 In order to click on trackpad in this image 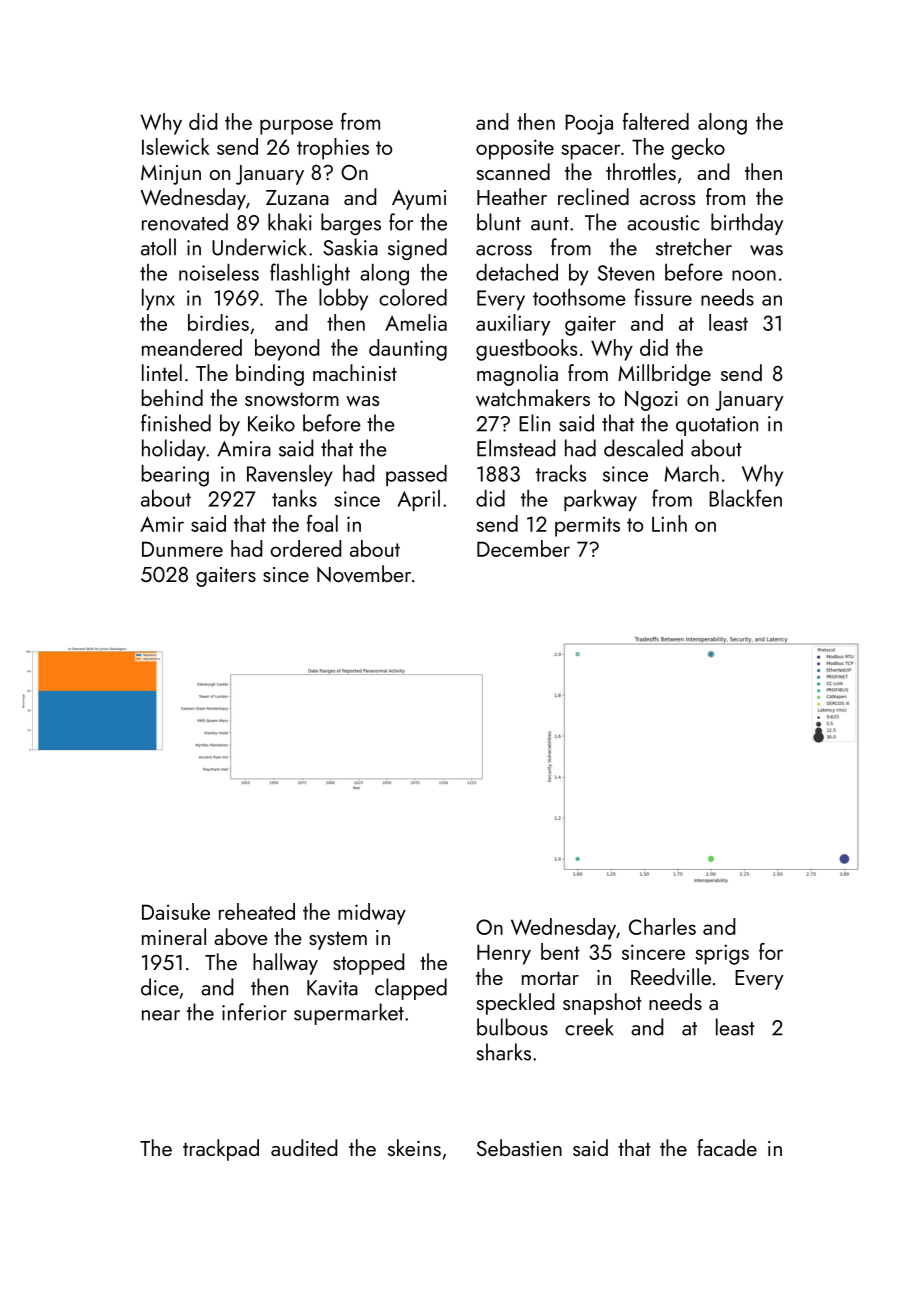, I will do `click(221, 1150)`.
